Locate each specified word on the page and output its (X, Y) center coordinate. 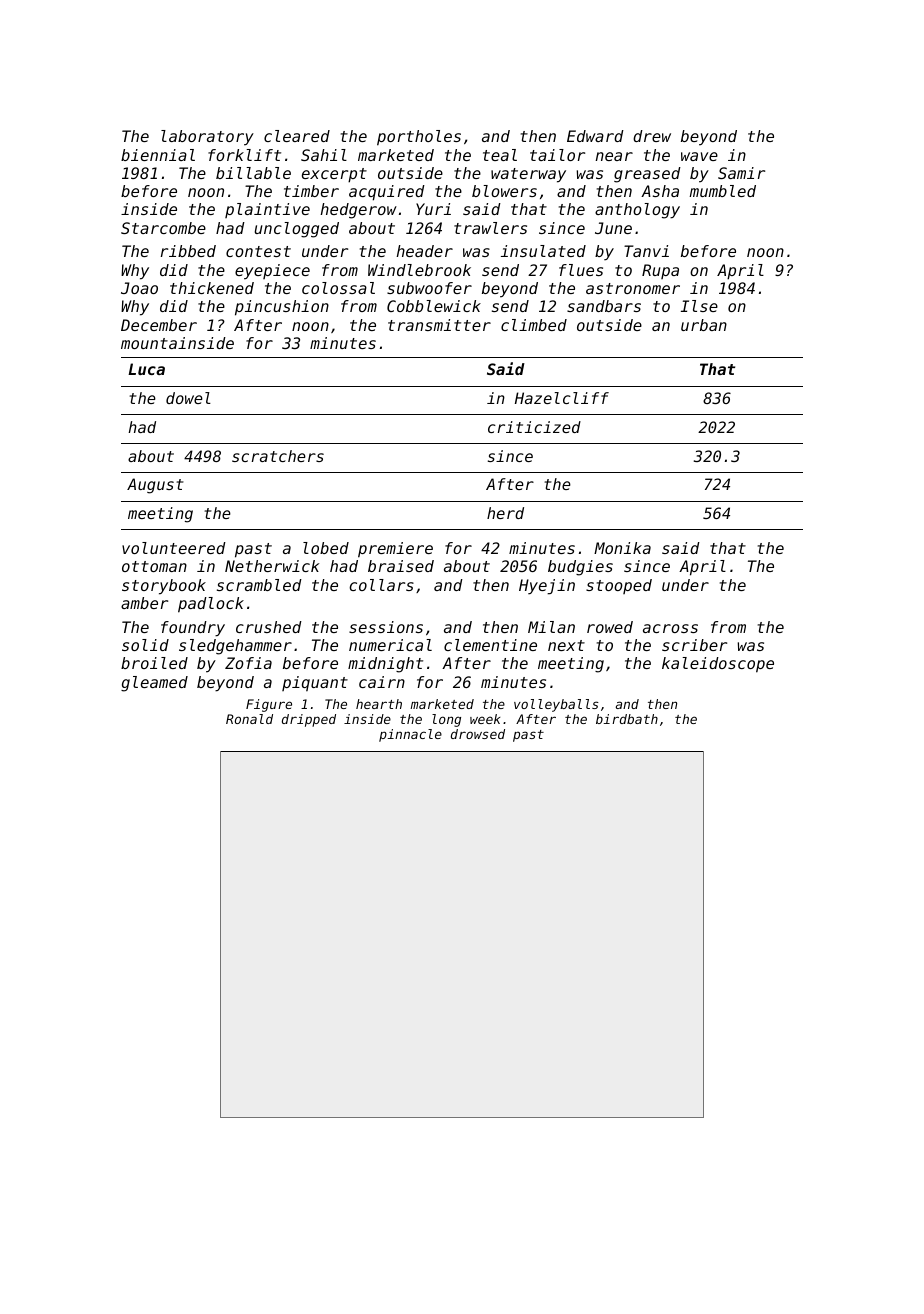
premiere (395, 550)
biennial (158, 155)
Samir (741, 173)
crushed (269, 627)
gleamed (154, 684)
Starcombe (163, 228)
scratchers (278, 456)
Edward (595, 136)
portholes (419, 138)
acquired (387, 193)
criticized (534, 427)
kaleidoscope (718, 665)
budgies (580, 568)
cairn (382, 682)
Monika (622, 548)
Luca (146, 369)
